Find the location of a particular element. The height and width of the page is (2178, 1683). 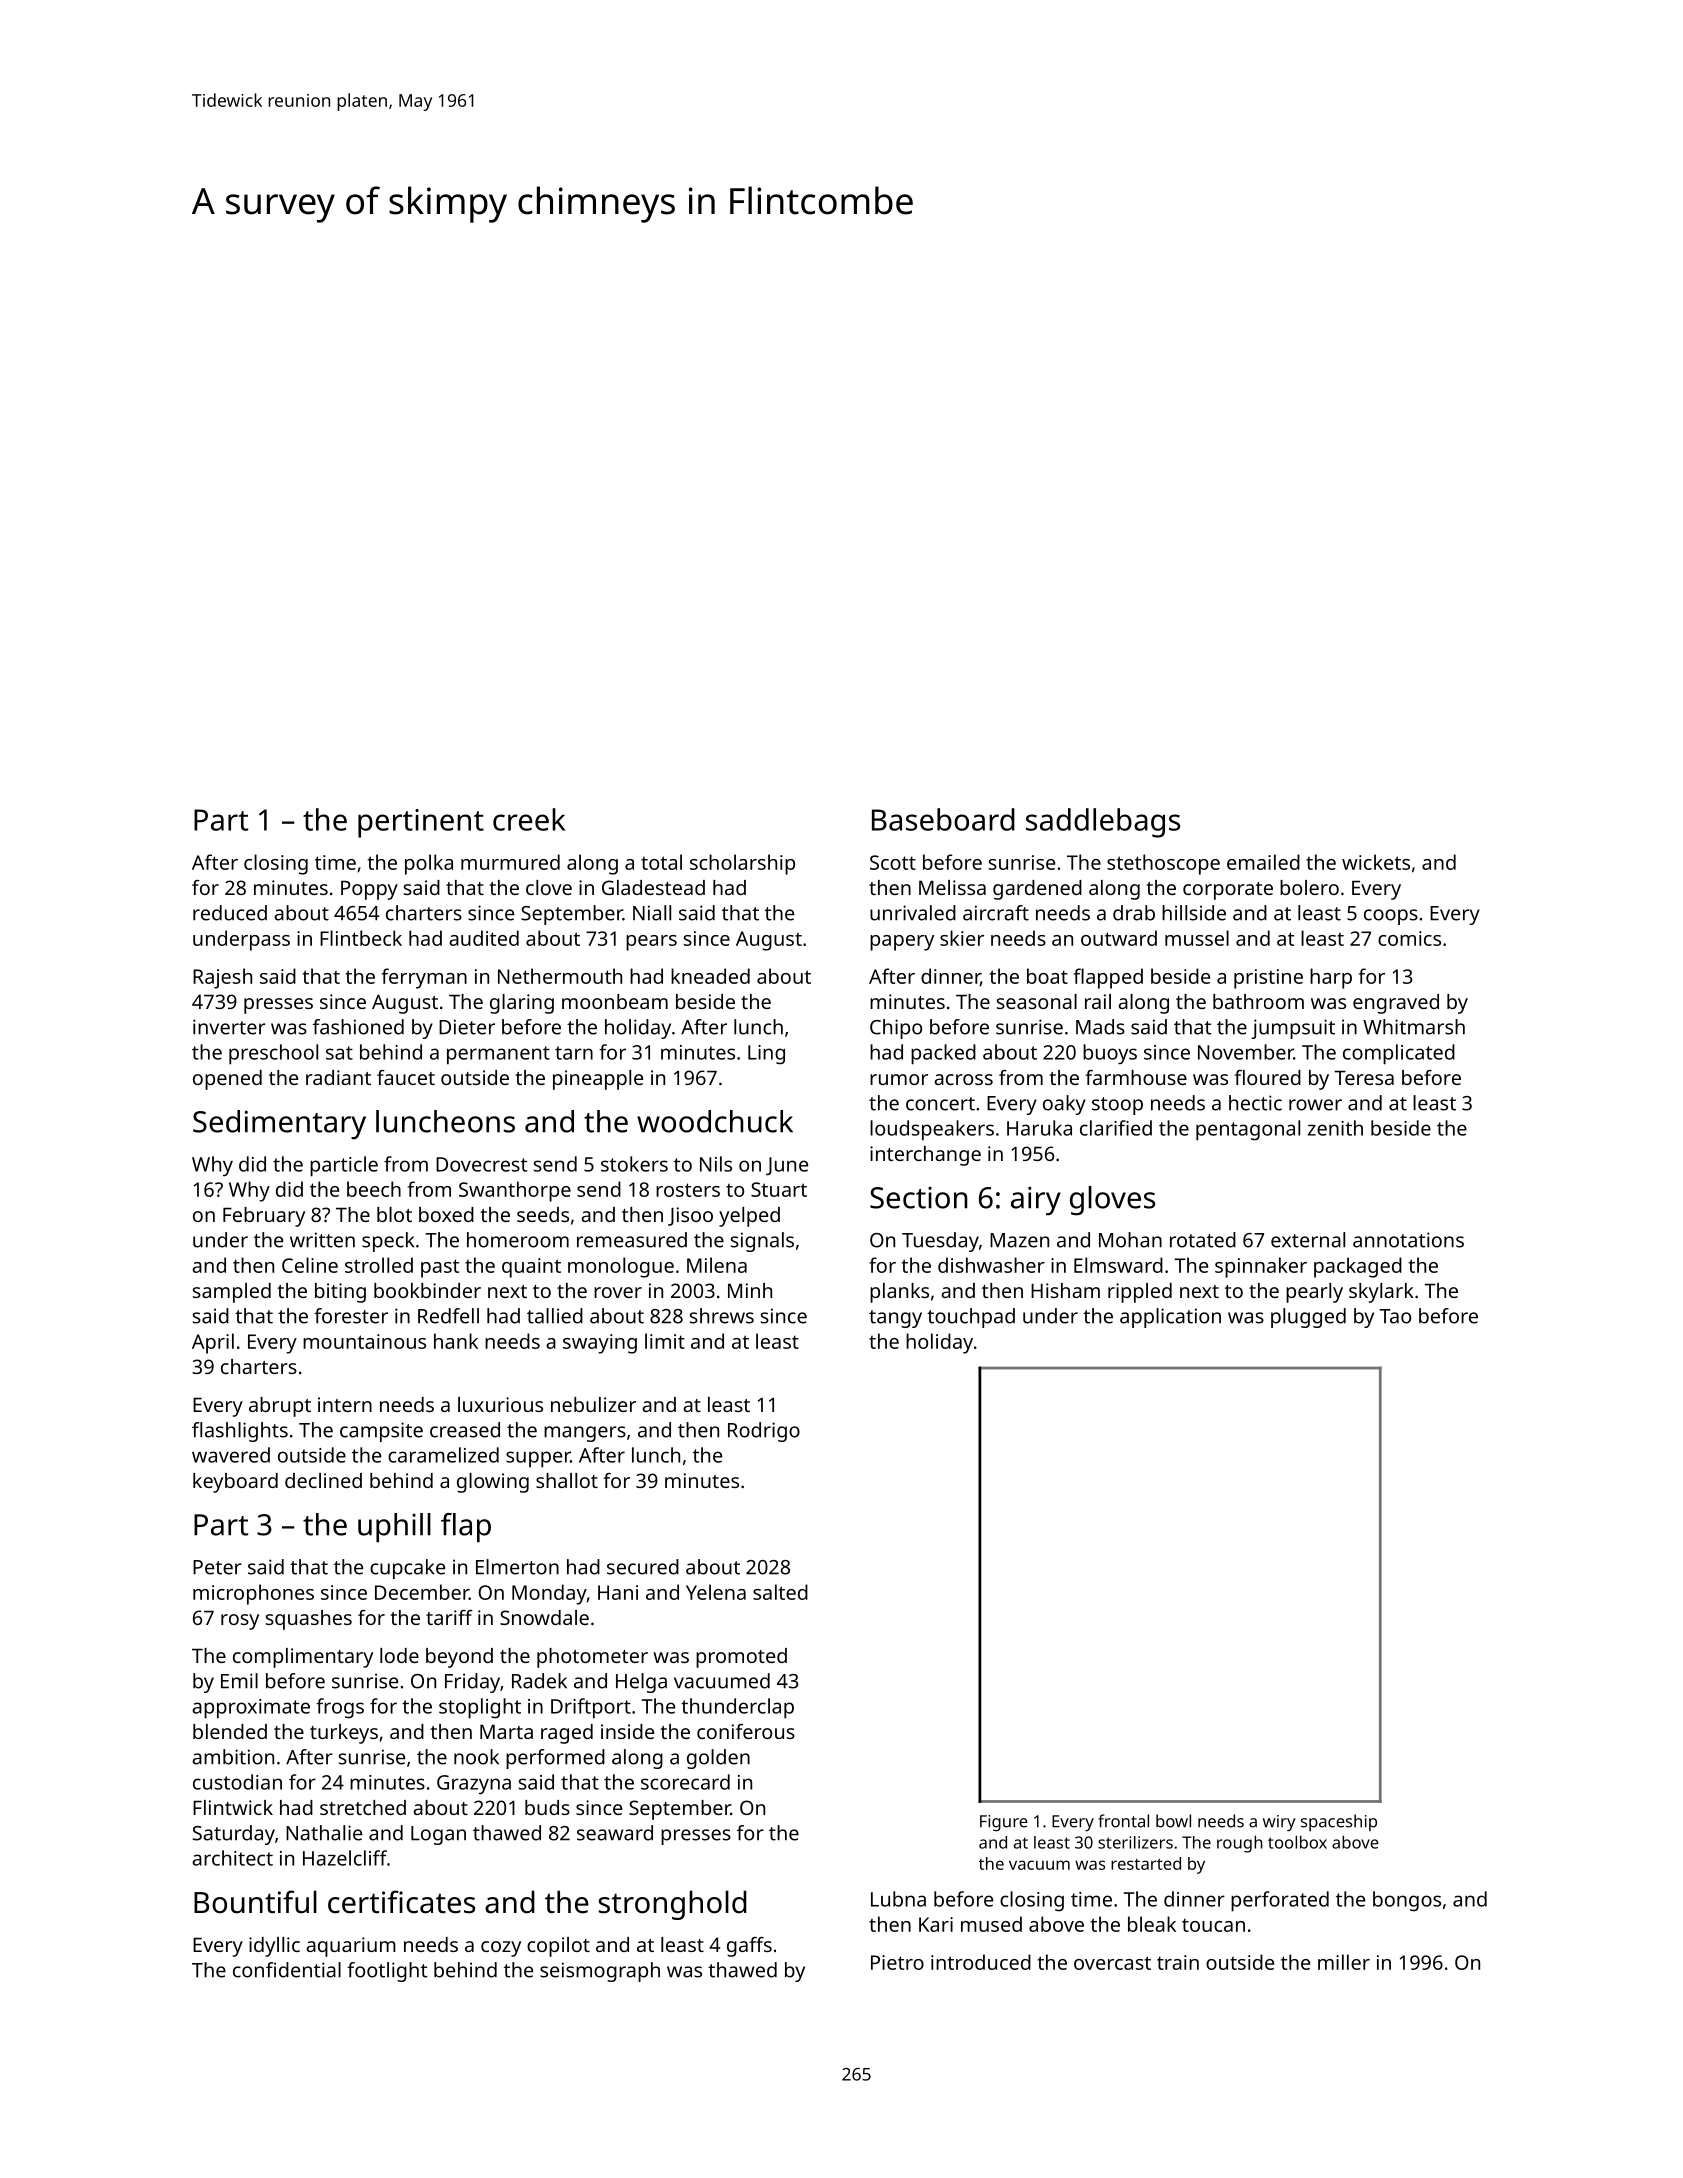

Rodrigo is located at coordinates (764, 1432).
